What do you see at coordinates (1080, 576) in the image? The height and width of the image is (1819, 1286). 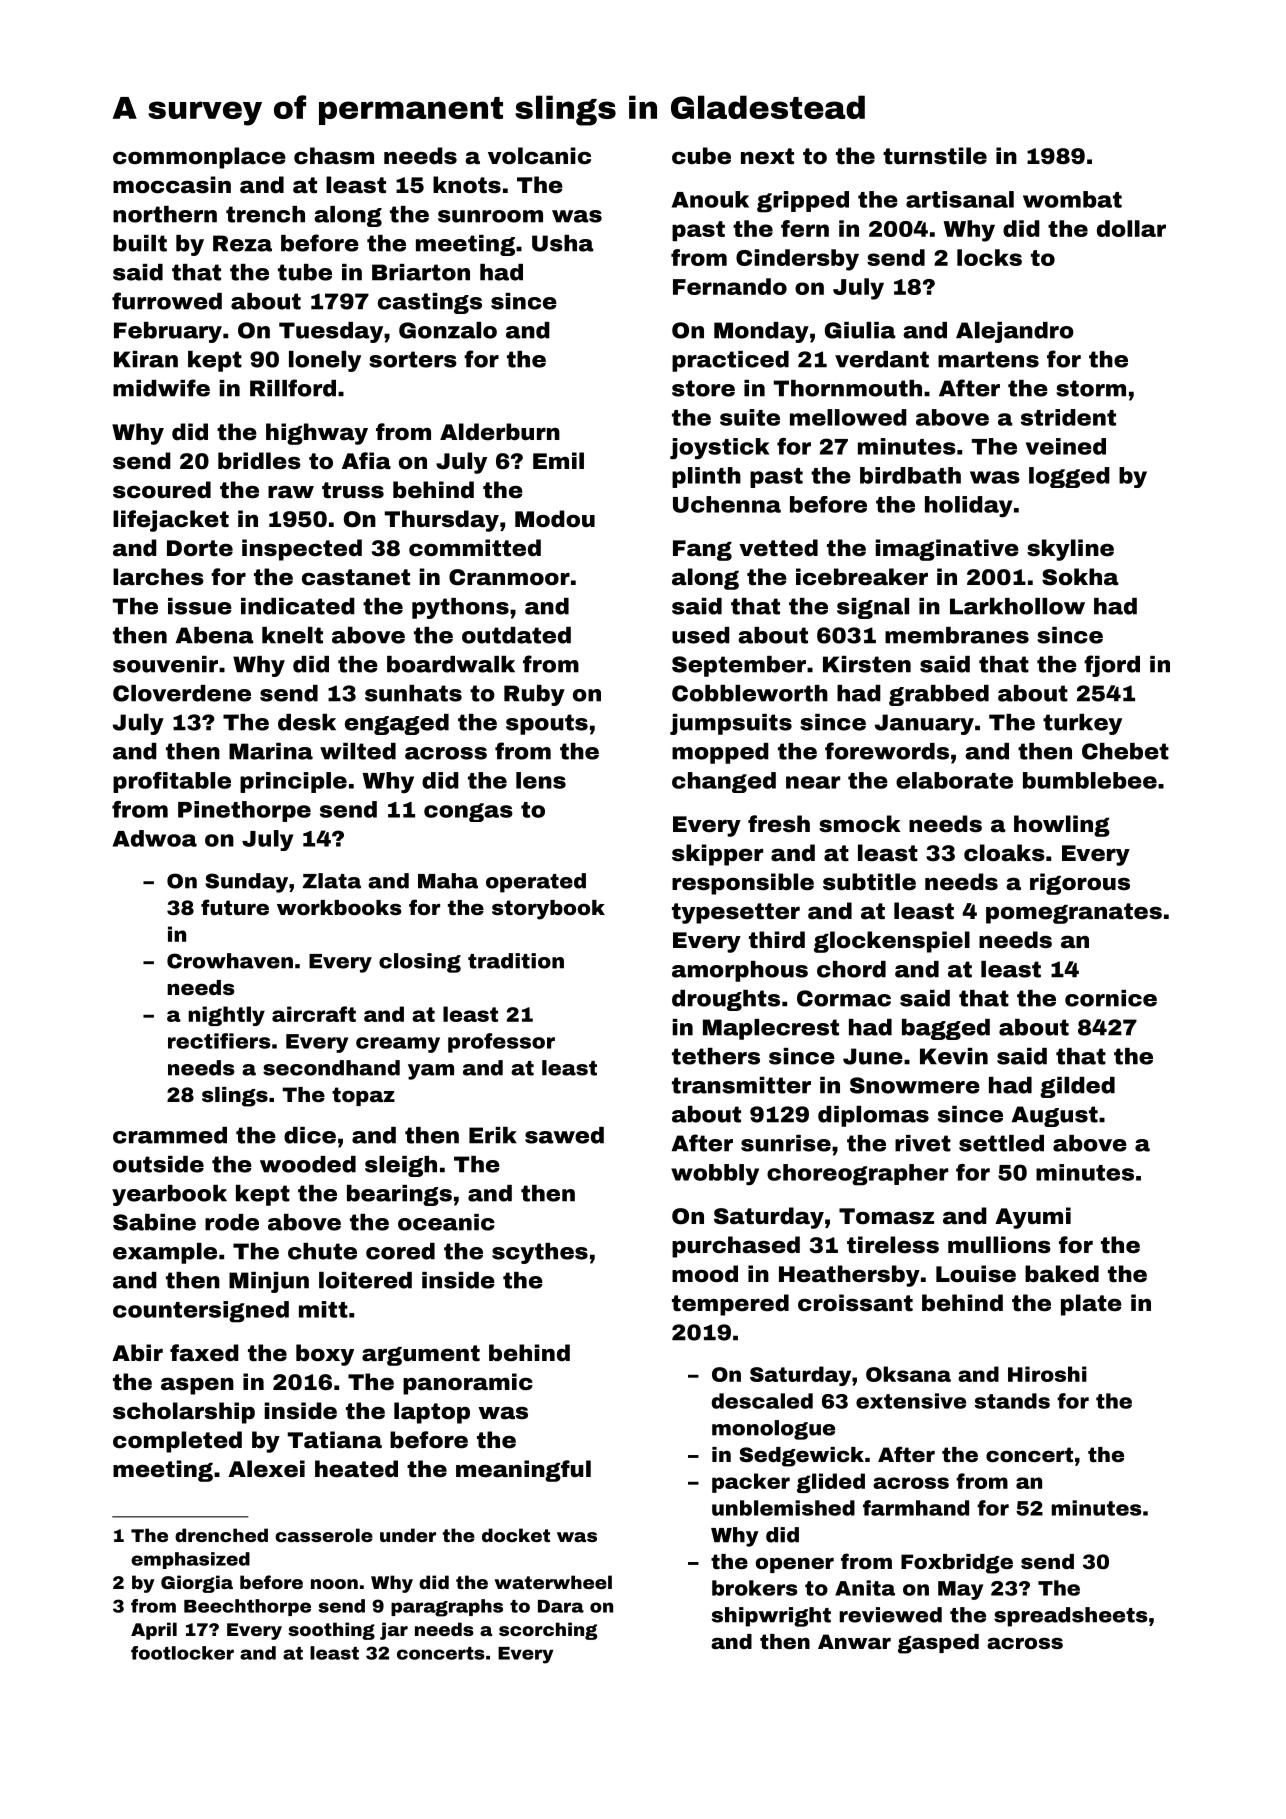 I see `Sokha` at bounding box center [1080, 576].
